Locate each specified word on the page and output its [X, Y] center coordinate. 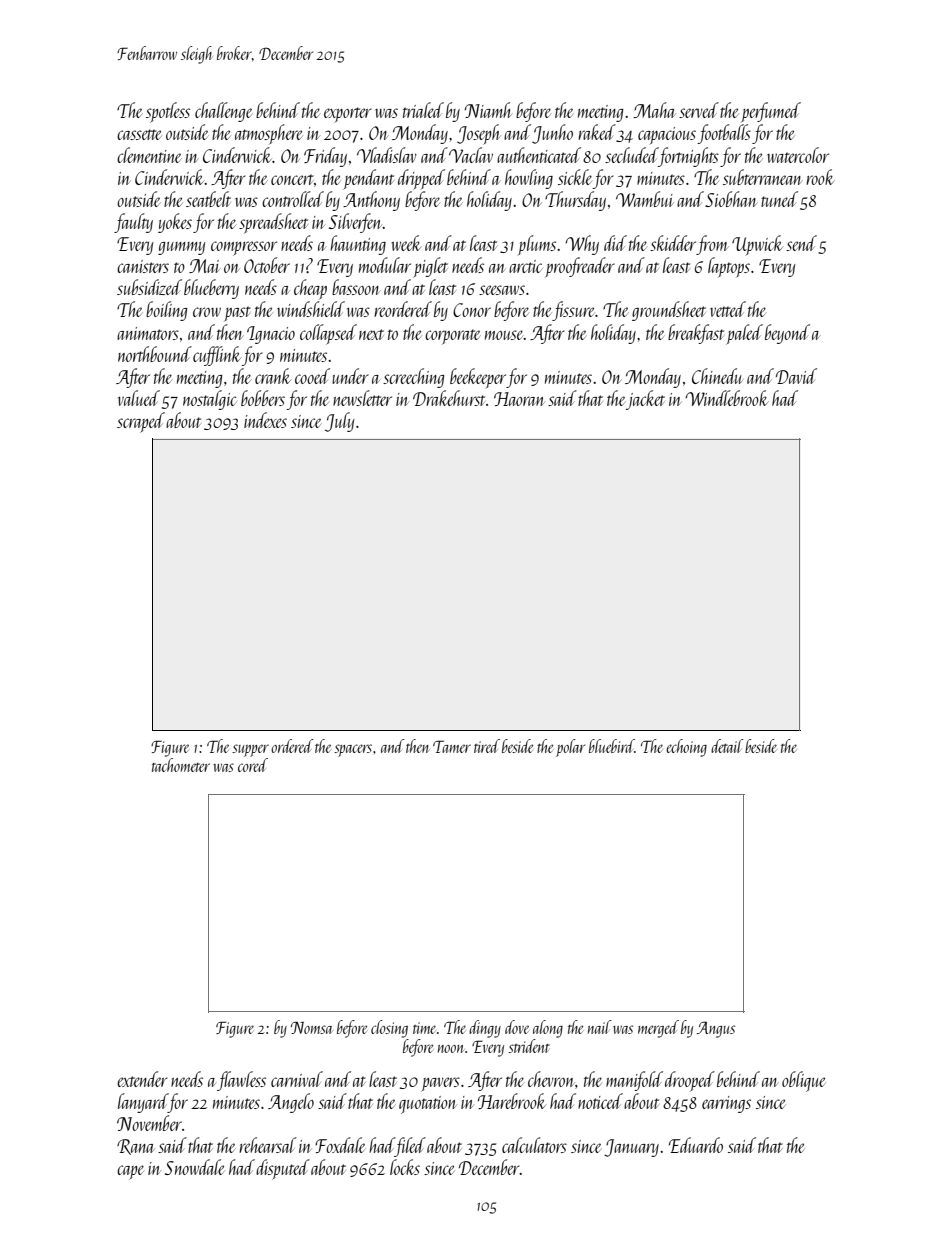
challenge [224, 112]
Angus [716, 1029]
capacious [667, 135]
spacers [353, 750]
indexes [265, 420]
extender [142, 1079]
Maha [654, 110]
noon [451, 1049]
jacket [645, 400]
